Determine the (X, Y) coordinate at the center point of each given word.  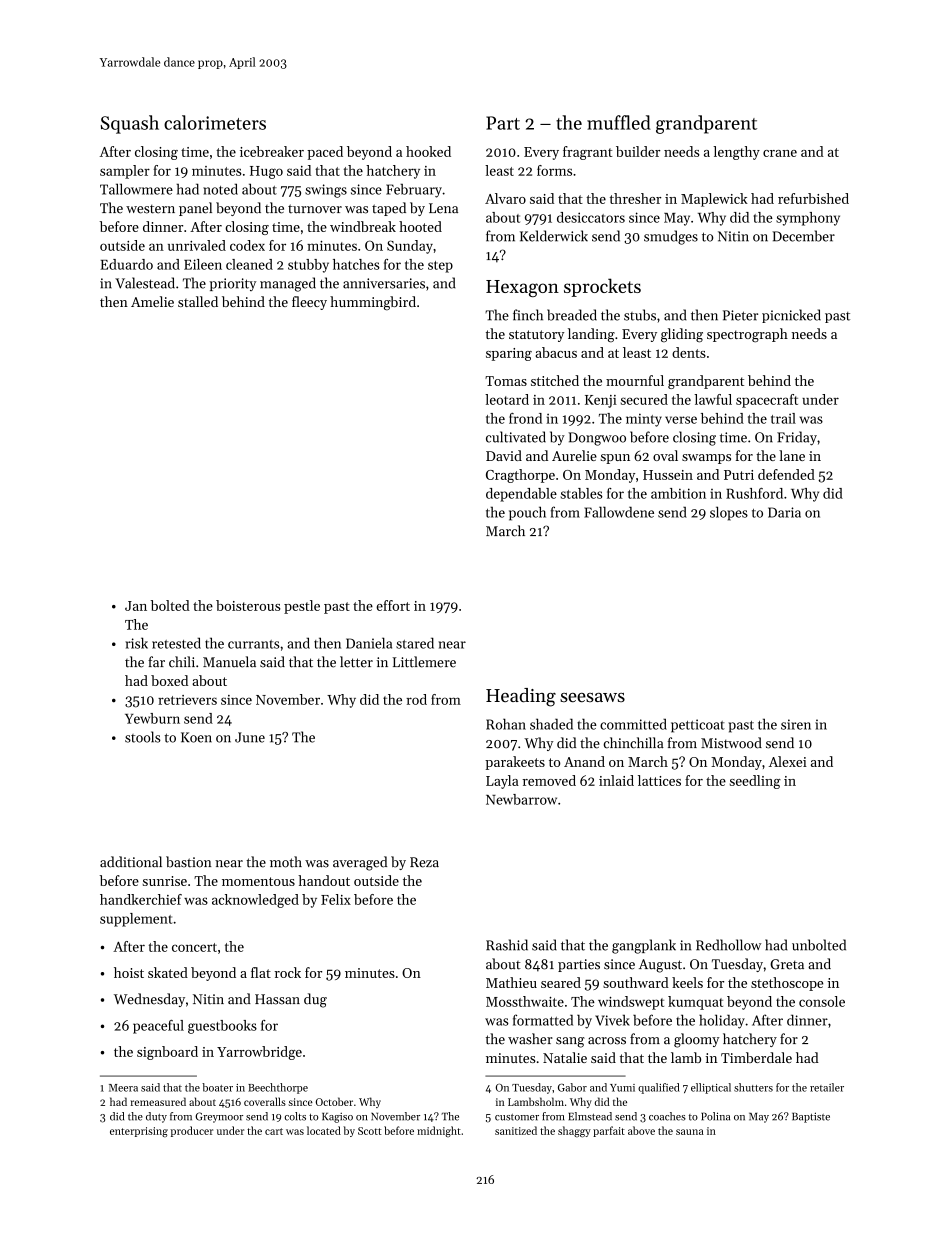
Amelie (152, 301)
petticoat (698, 726)
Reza (424, 862)
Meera (123, 1088)
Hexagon (522, 288)
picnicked (791, 316)
